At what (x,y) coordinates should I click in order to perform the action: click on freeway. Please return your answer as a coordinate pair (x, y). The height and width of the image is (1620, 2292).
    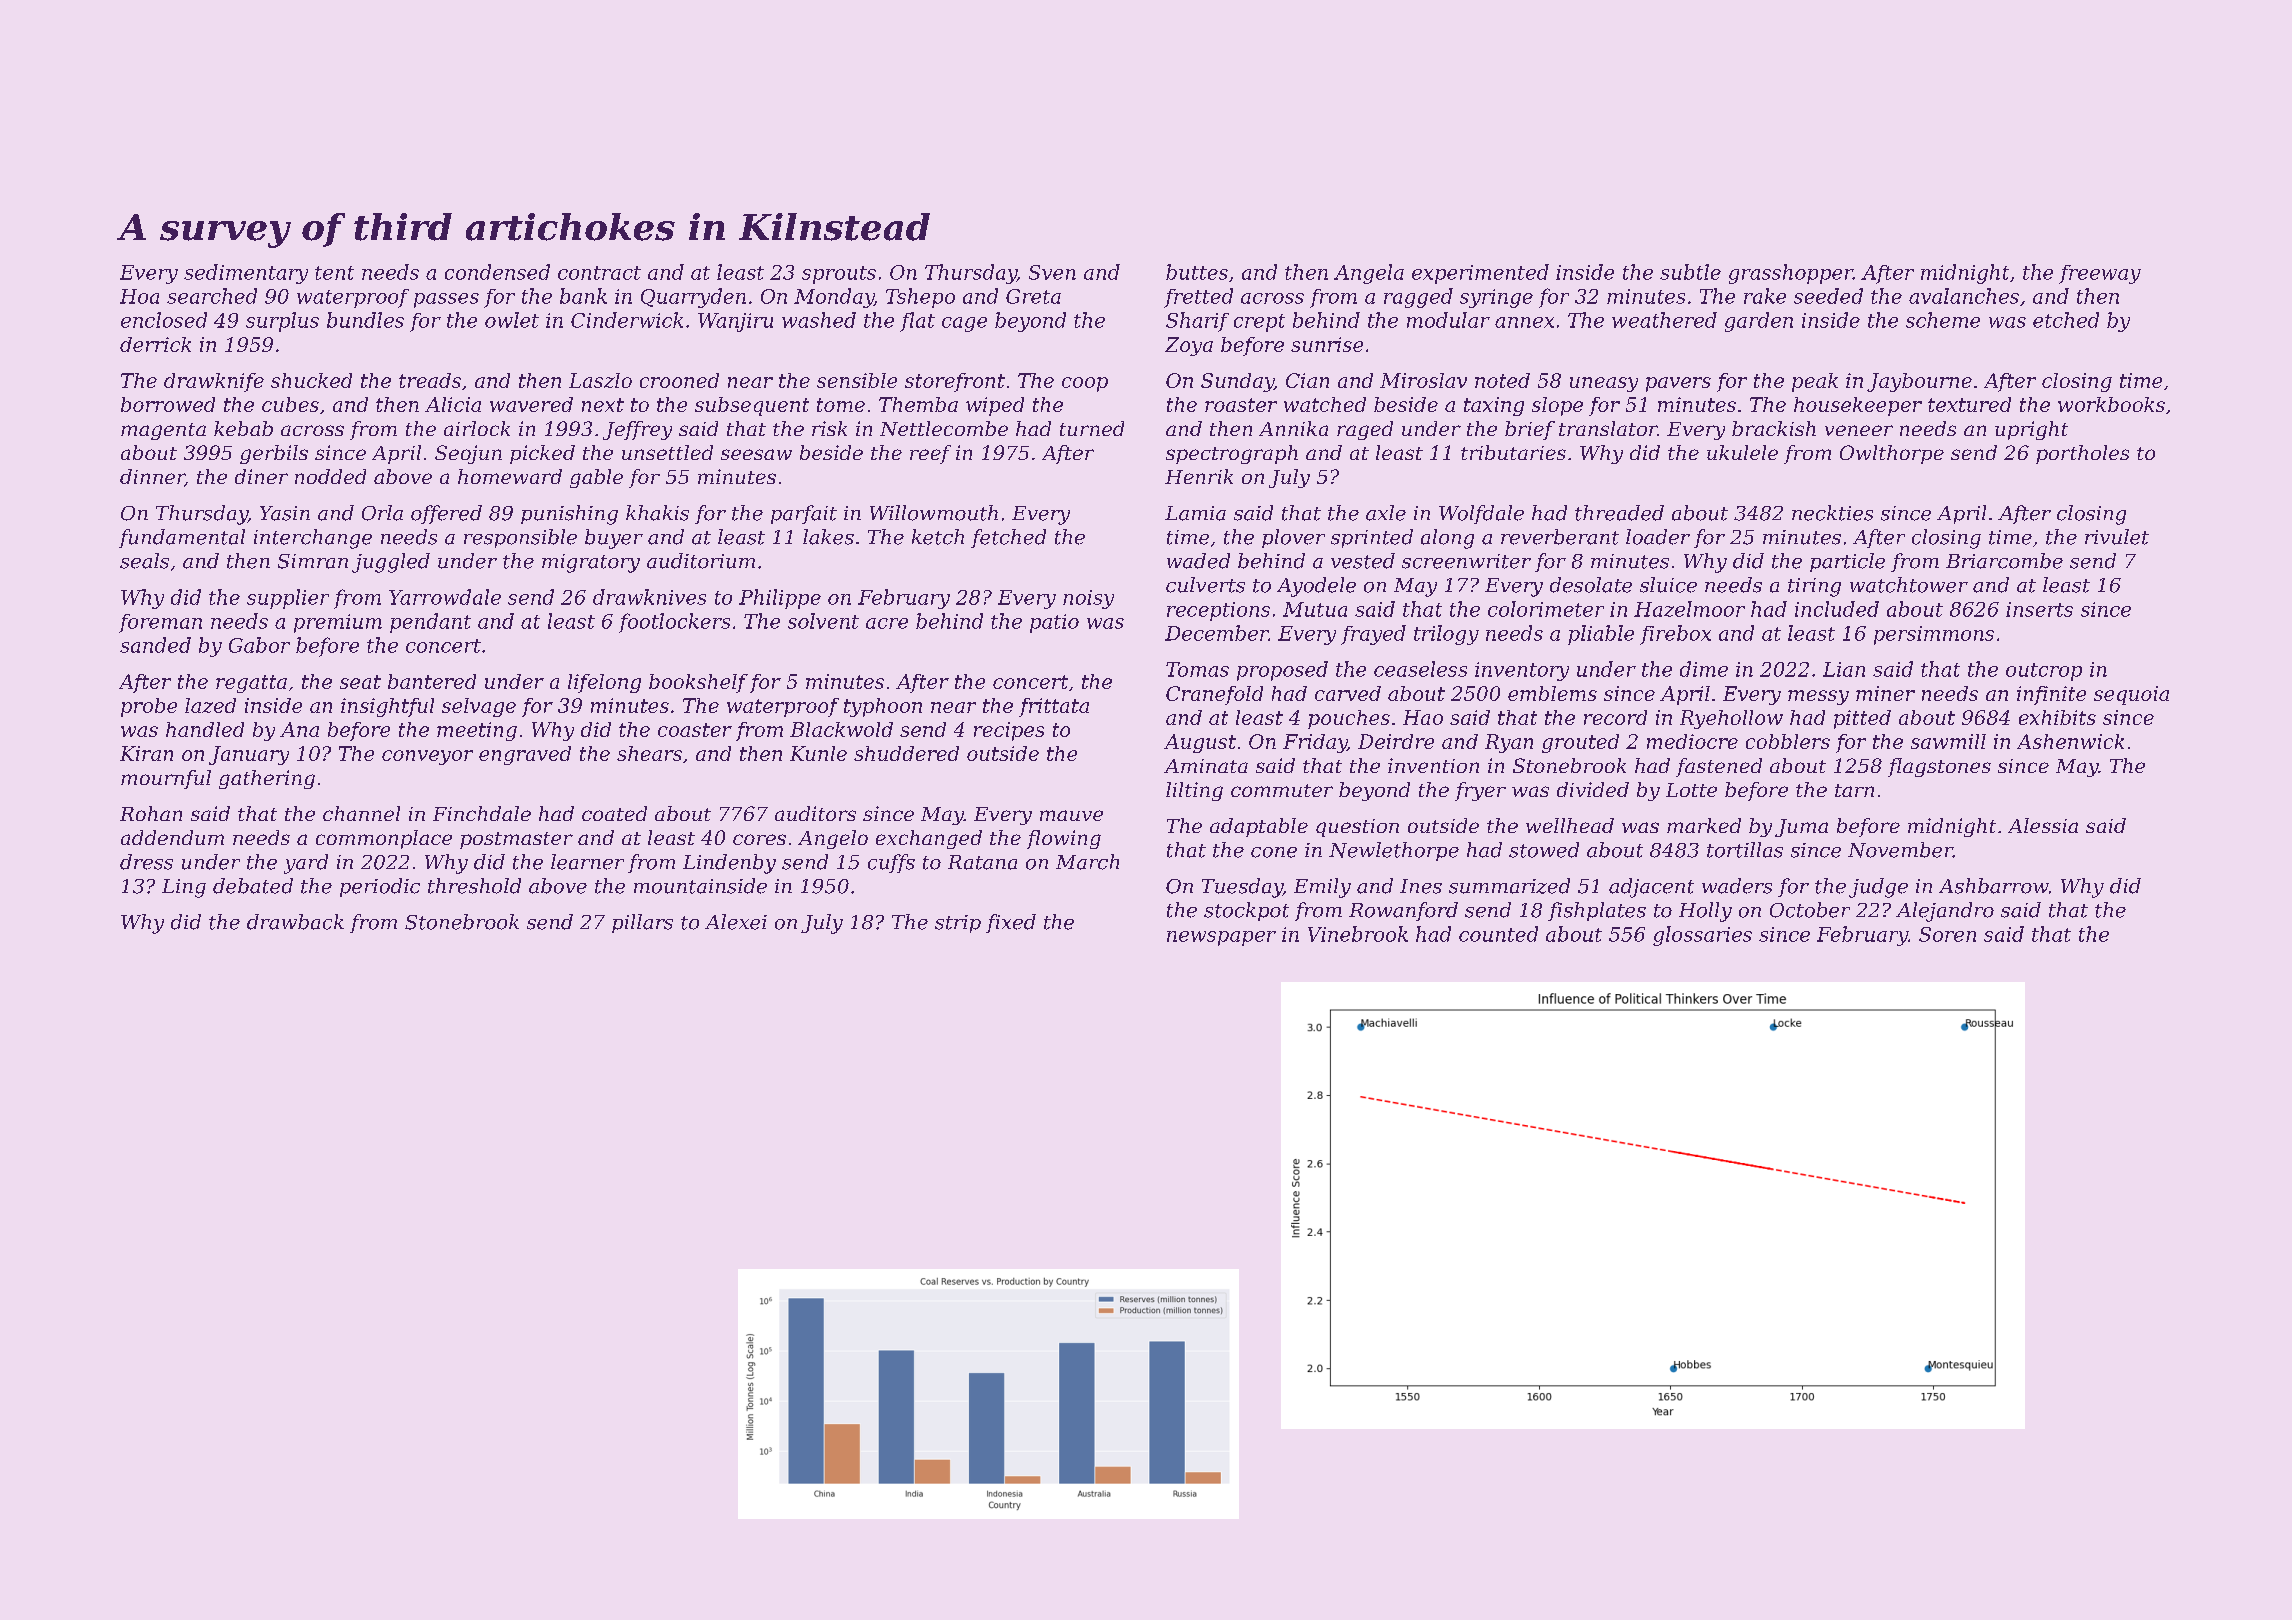
    Looking at the image, I should click on (2100, 274).
